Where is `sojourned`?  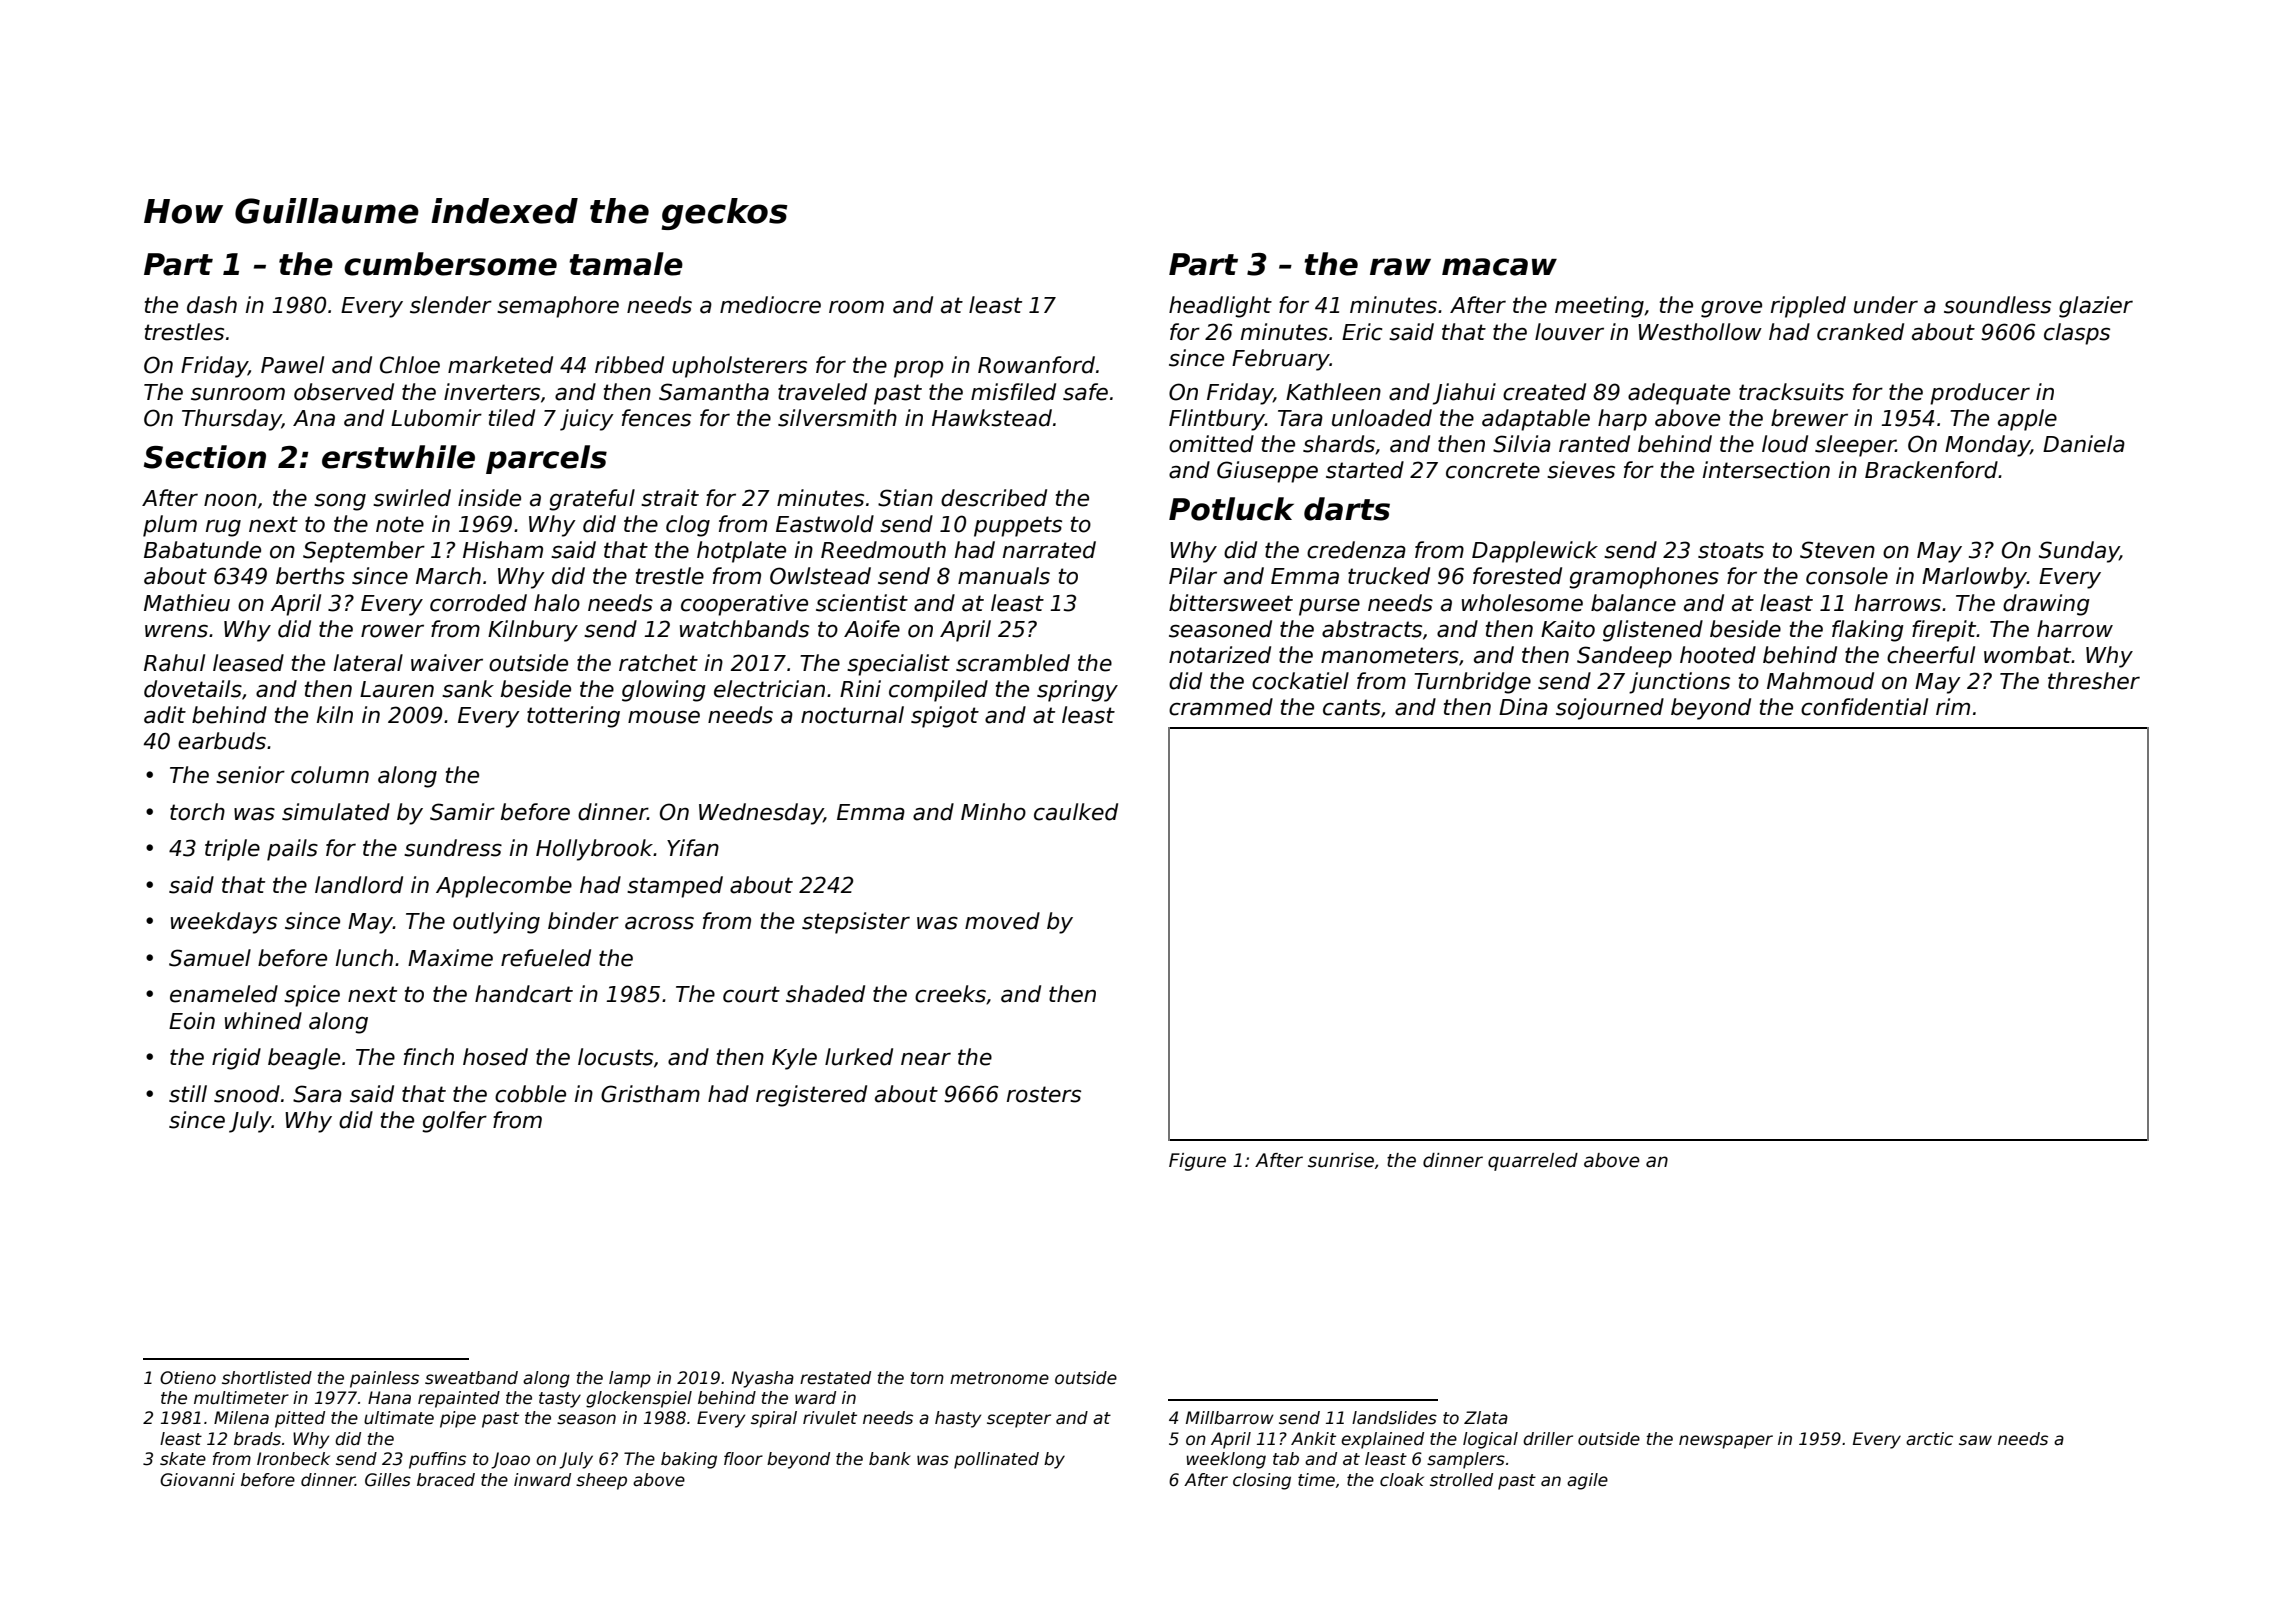 sojourned is located at coordinates (1610, 709).
